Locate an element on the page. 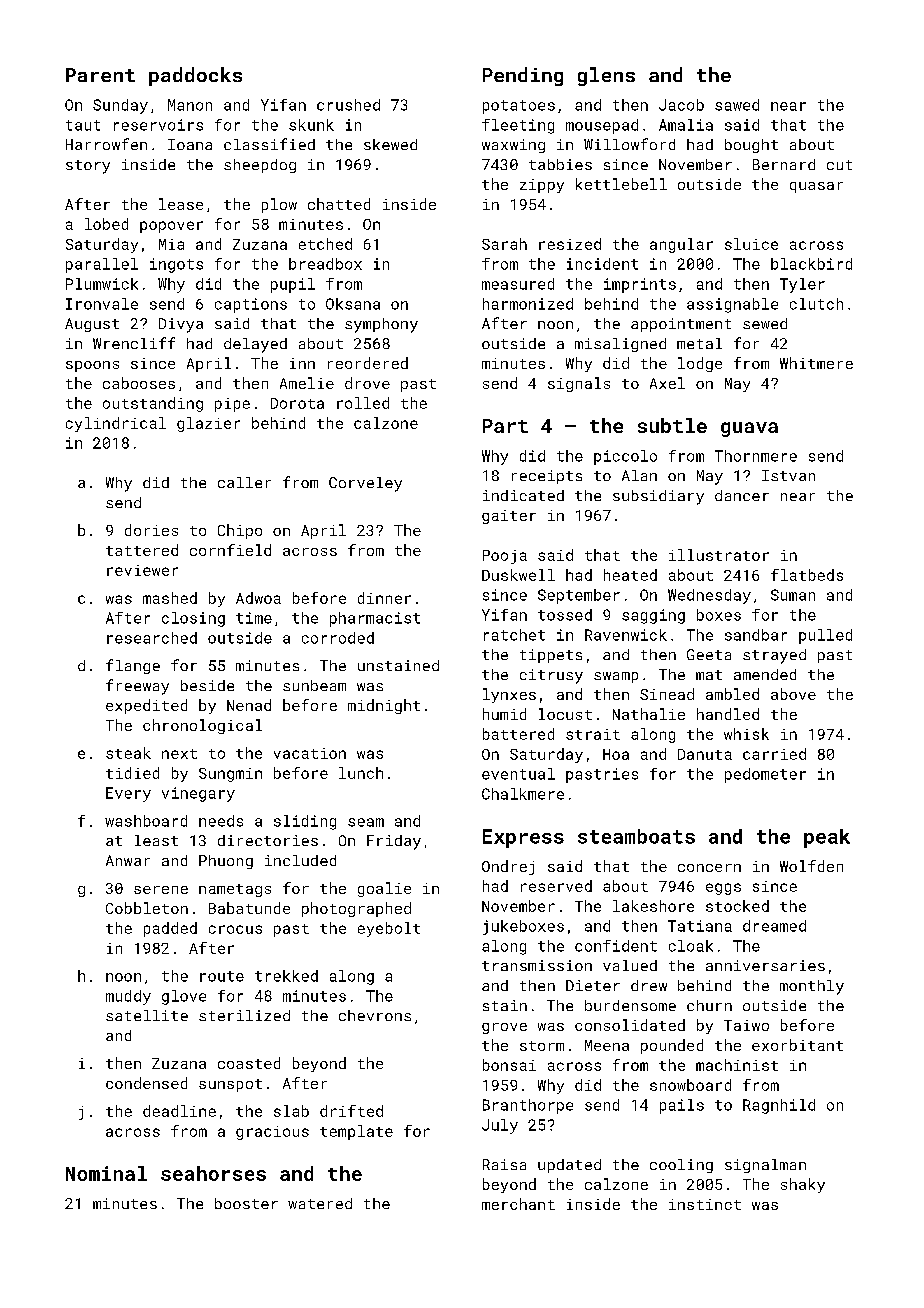 The width and height of the page is (924, 1308). sunspot is located at coordinates (230, 1085).
